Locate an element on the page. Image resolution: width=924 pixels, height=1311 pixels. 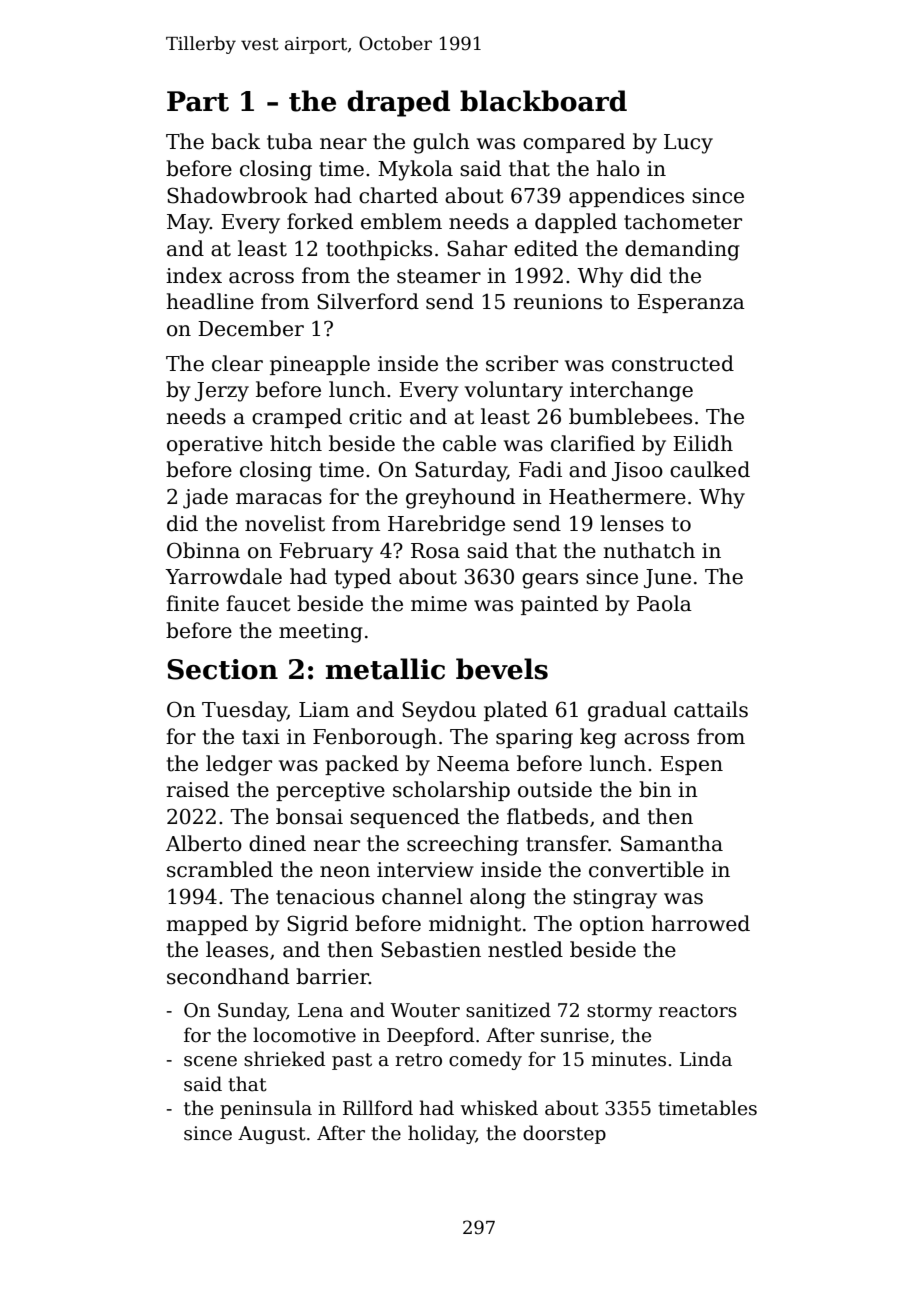
clear is located at coordinates (237, 363).
